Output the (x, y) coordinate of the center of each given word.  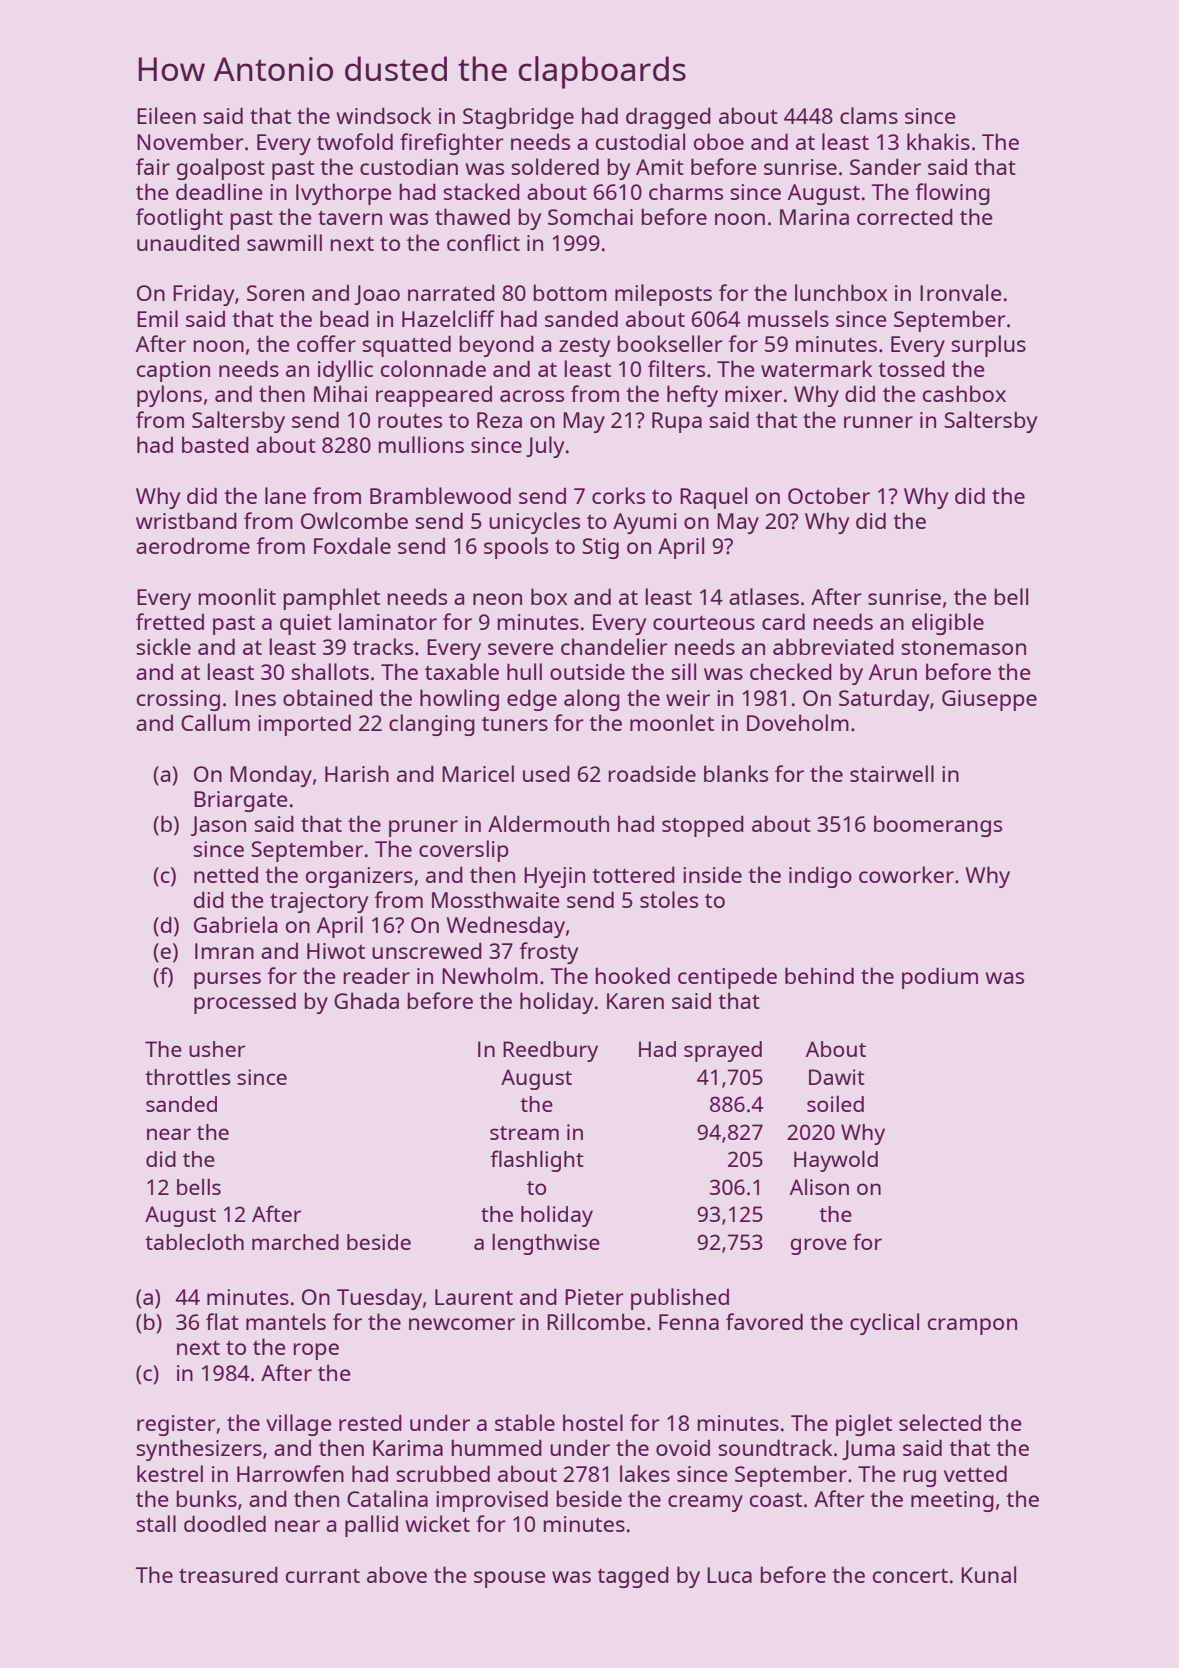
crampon (972, 1326)
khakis (938, 141)
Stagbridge (518, 118)
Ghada (366, 1000)
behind (819, 975)
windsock (384, 115)
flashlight (536, 1161)
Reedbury (550, 1051)
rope (316, 1351)
